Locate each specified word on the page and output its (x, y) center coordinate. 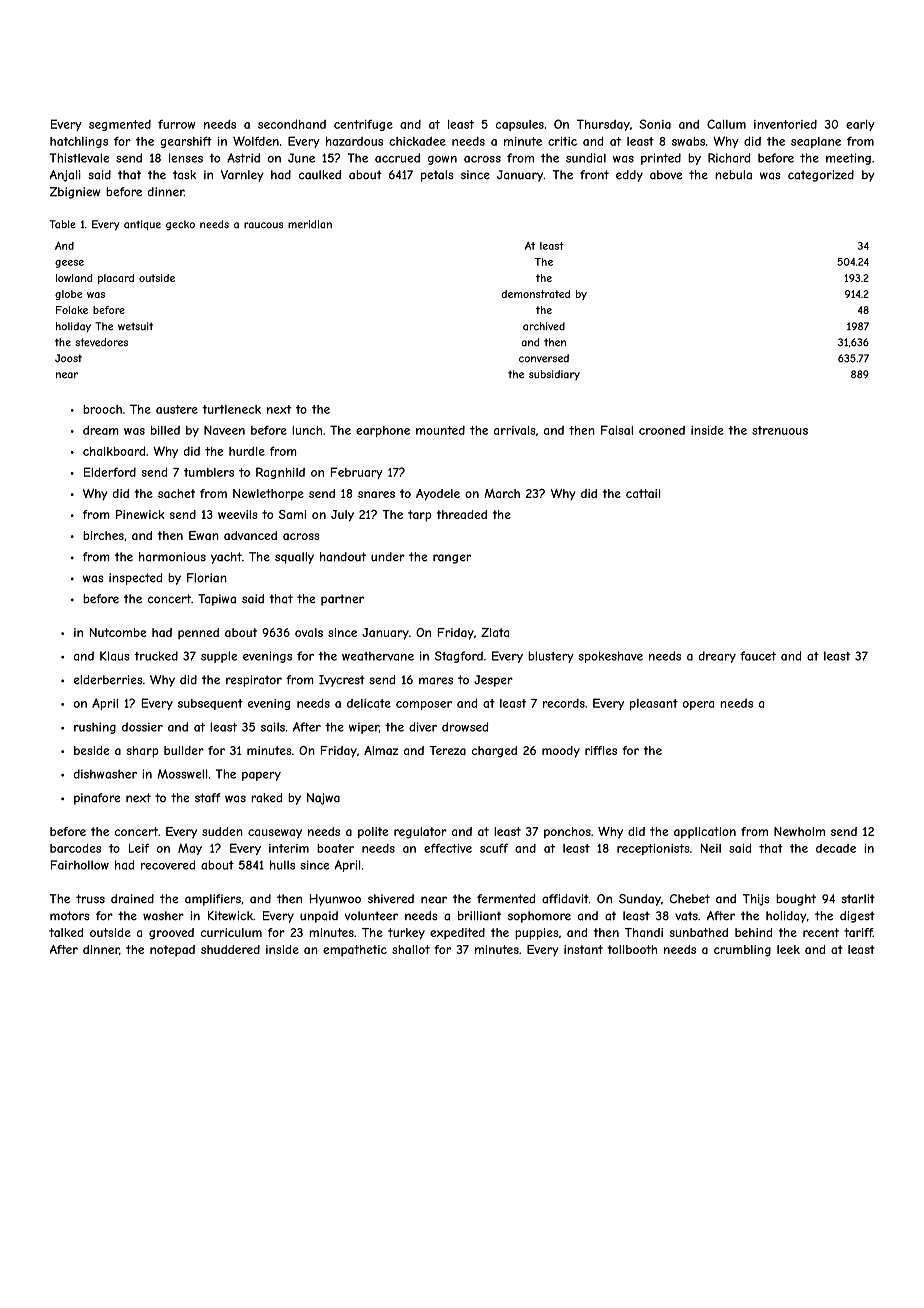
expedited (457, 933)
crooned (662, 430)
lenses (186, 158)
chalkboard (114, 451)
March (502, 493)
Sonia (655, 124)
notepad (172, 950)
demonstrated (535, 294)
